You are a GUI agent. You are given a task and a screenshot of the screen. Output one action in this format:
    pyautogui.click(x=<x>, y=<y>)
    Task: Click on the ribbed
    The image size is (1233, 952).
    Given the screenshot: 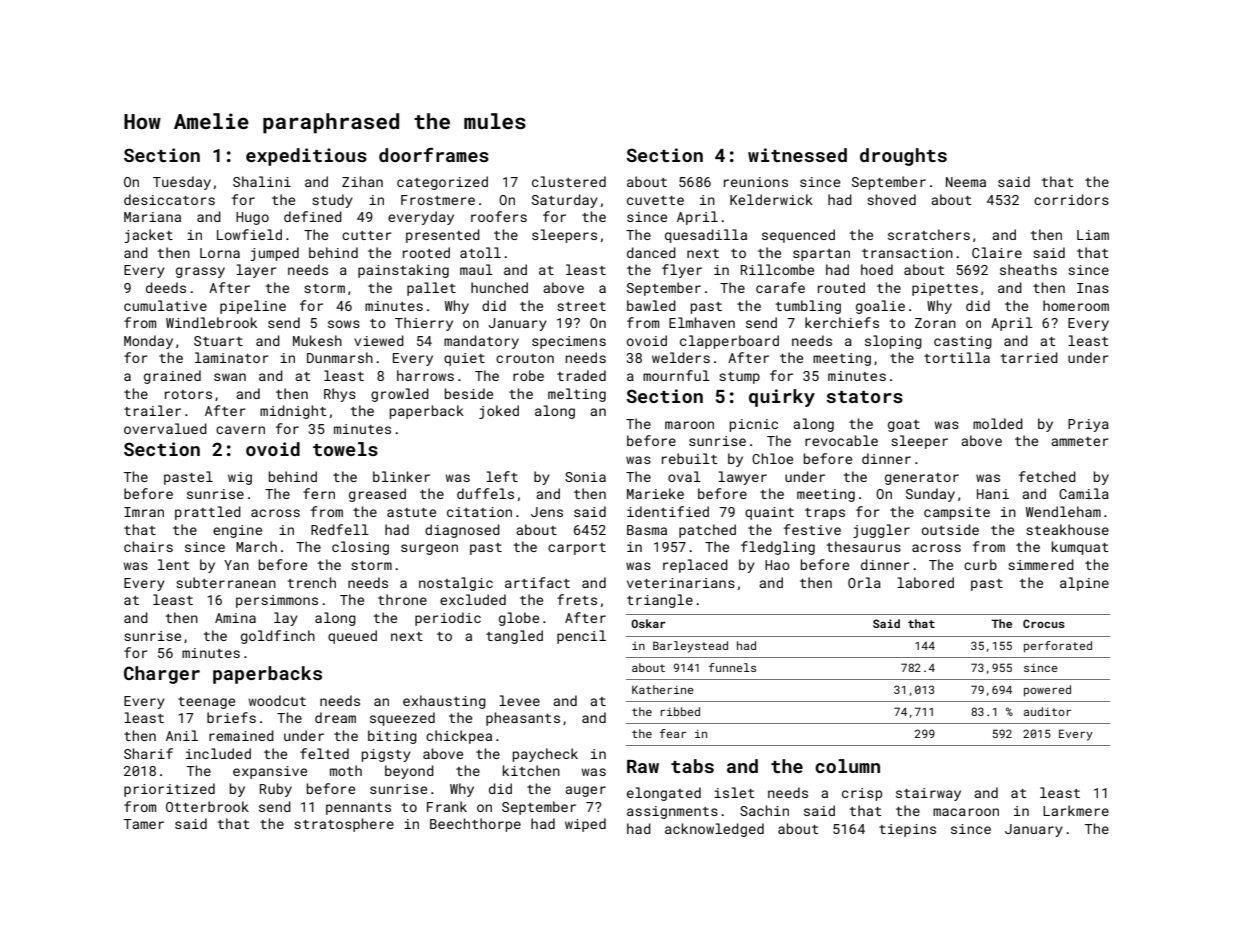 What is the action you would take?
    pyautogui.click(x=680, y=711)
